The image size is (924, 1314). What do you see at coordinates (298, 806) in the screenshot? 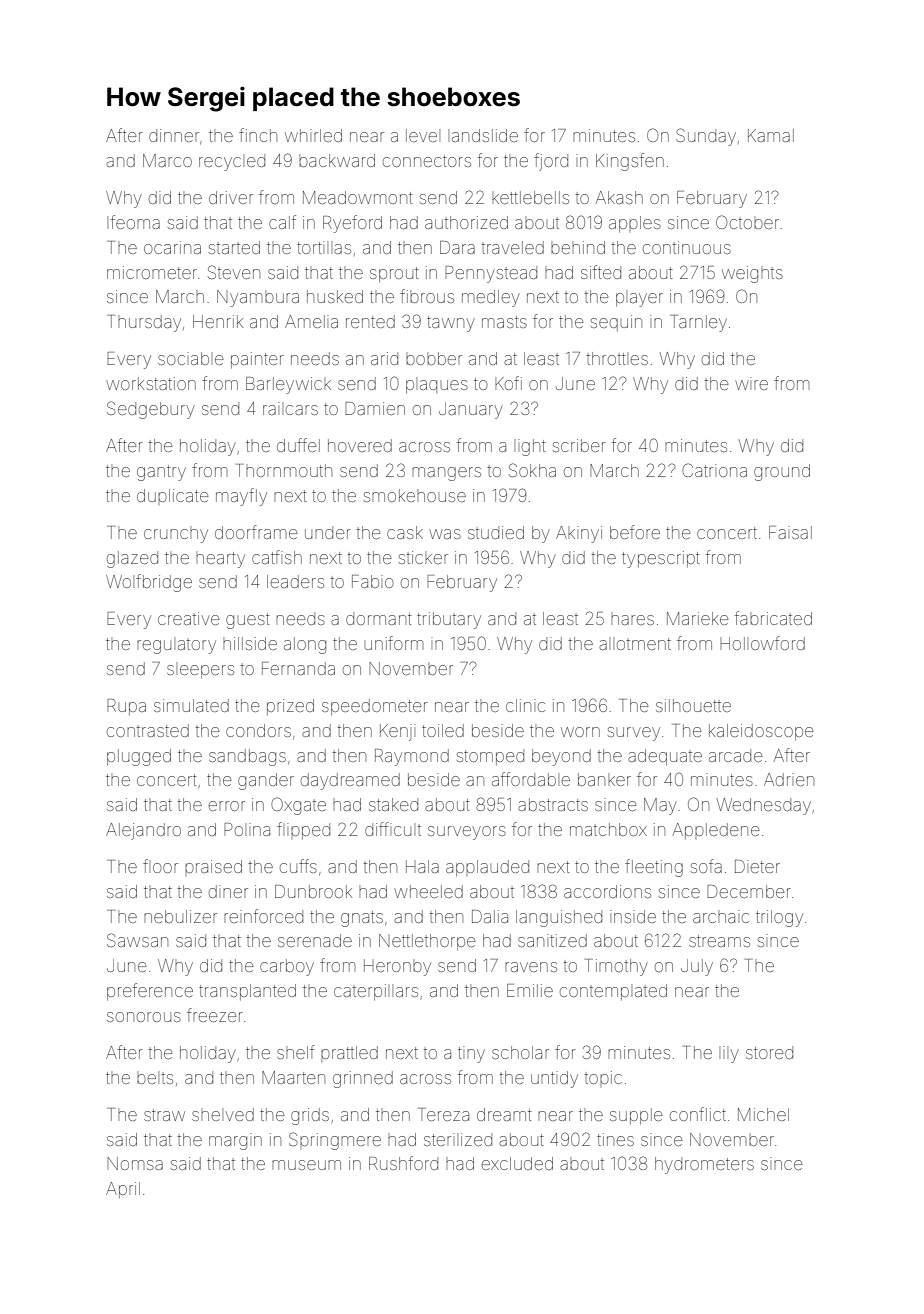
I see `Oxgate` at bounding box center [298, 806].
